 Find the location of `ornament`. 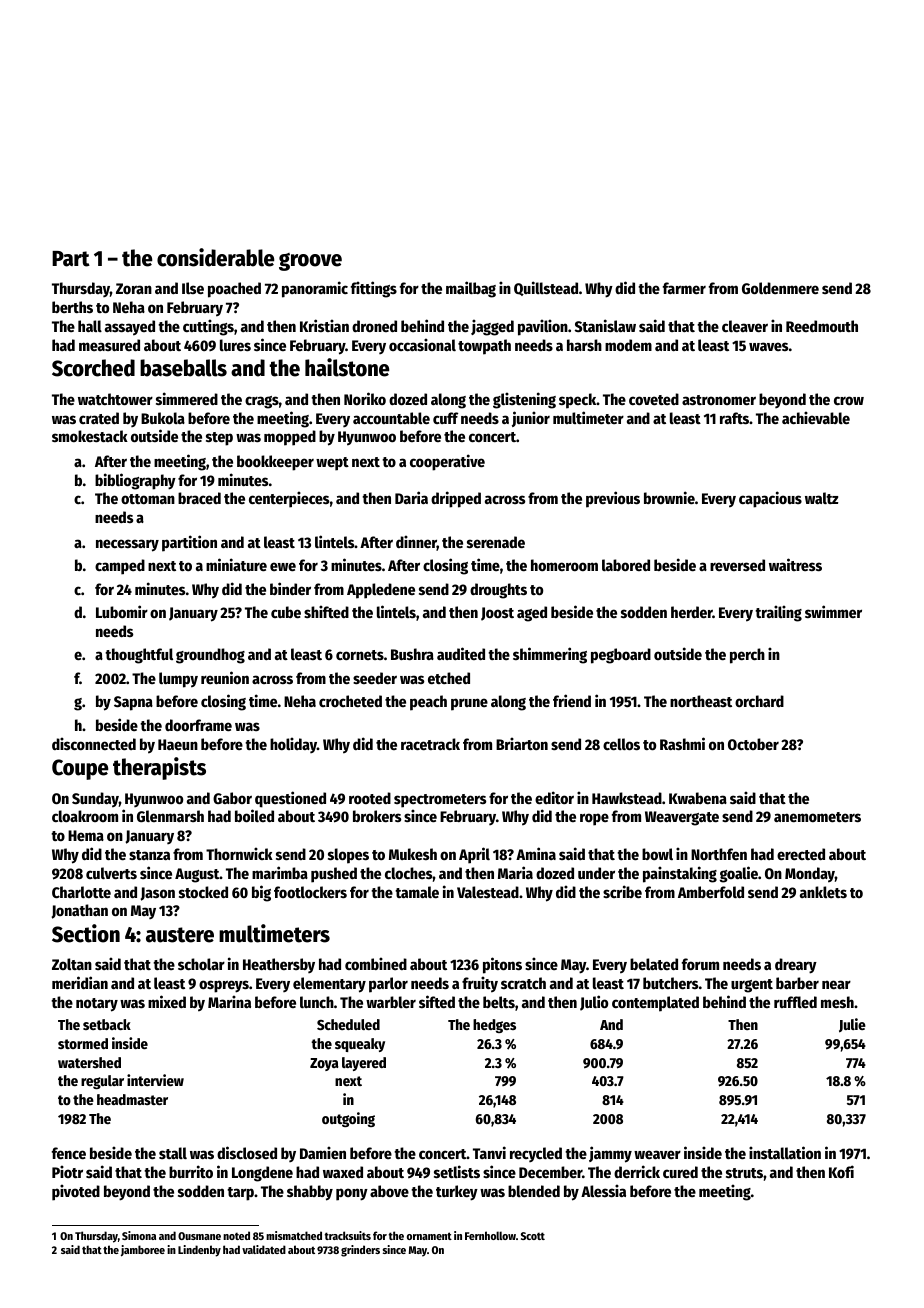

ornament is located at coordinates (429, 1236).
